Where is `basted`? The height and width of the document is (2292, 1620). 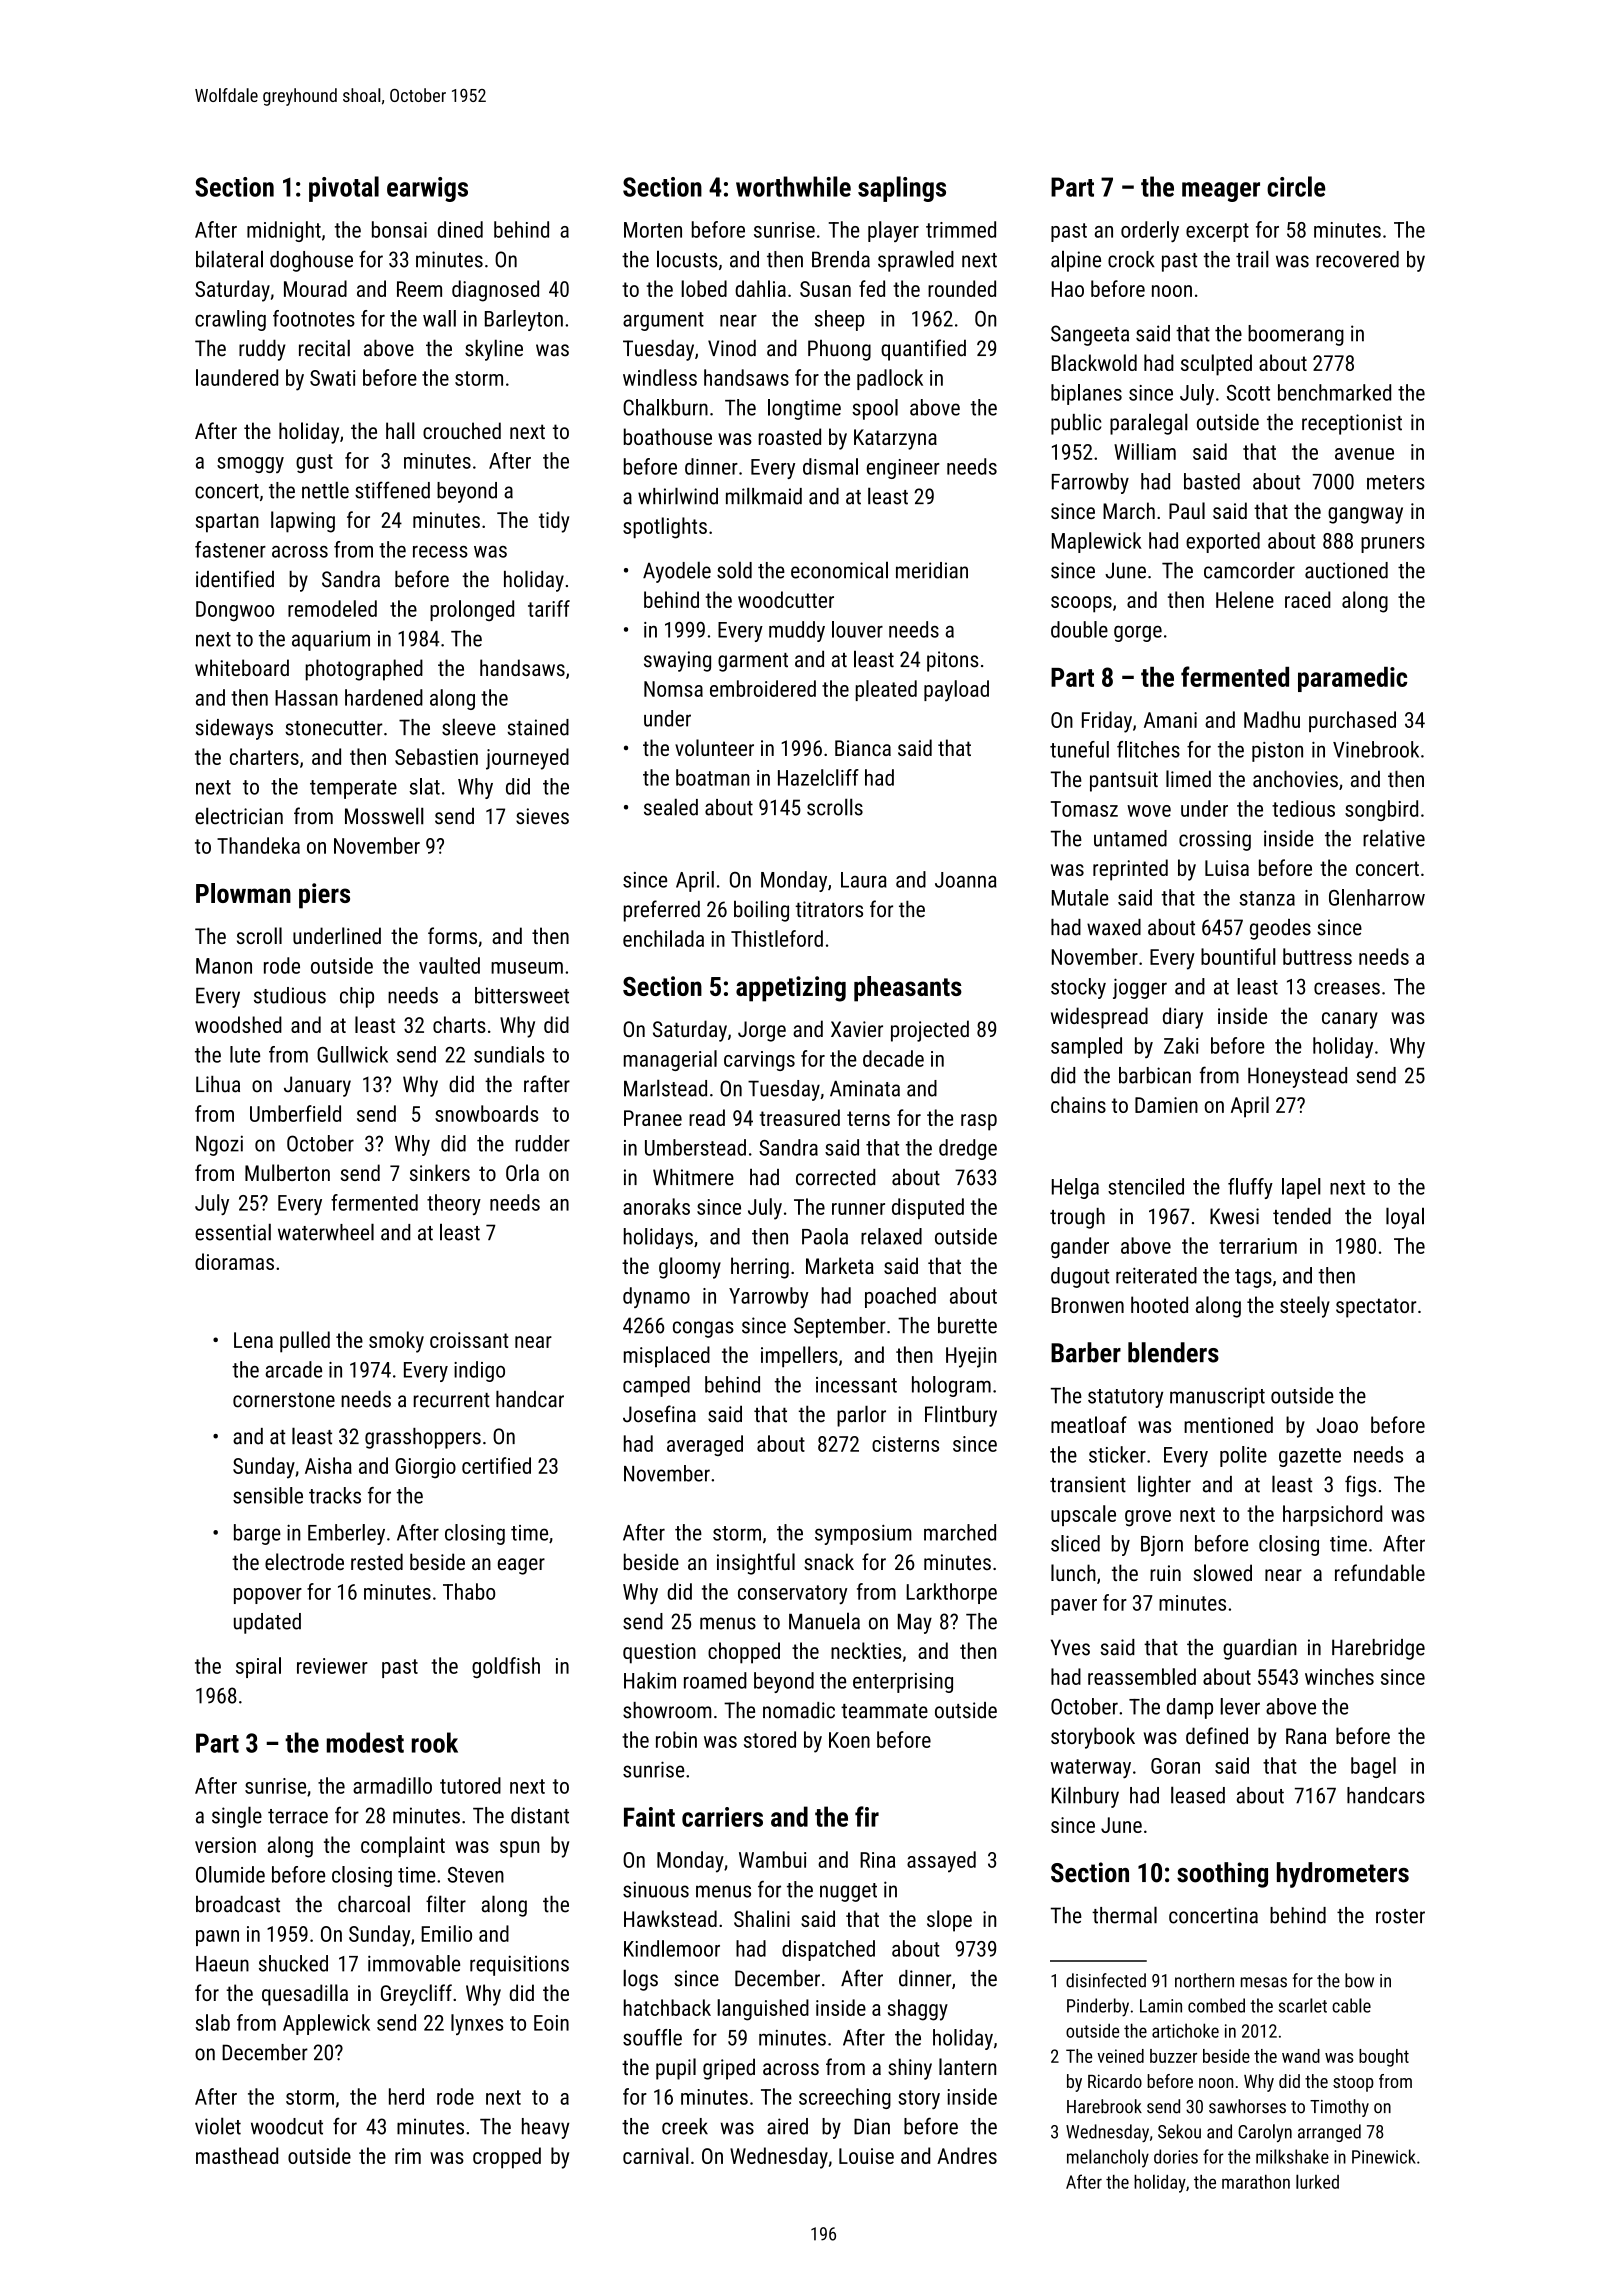
basted is located at coordinates (1212, 481).
